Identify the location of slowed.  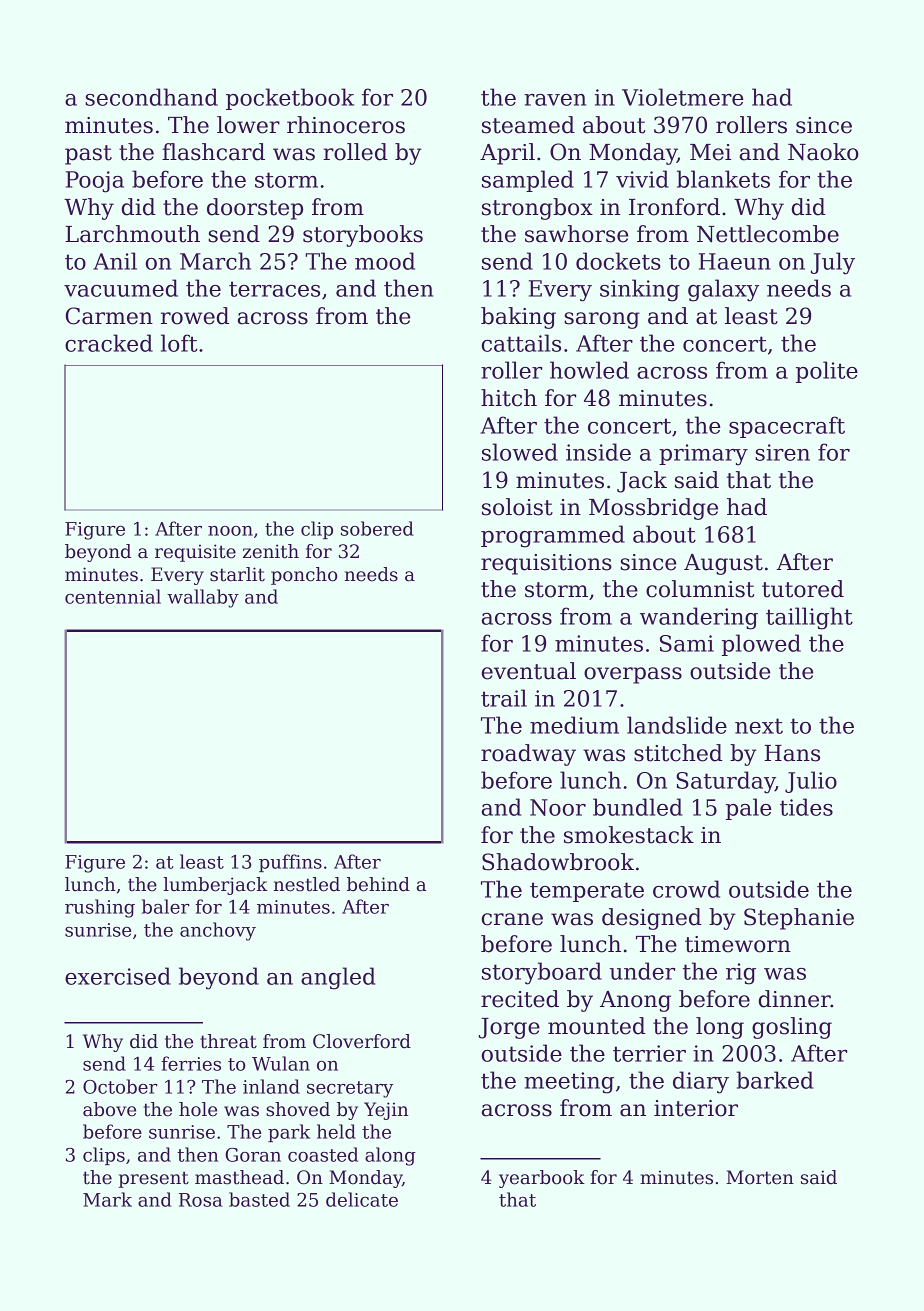
(520, 452).
